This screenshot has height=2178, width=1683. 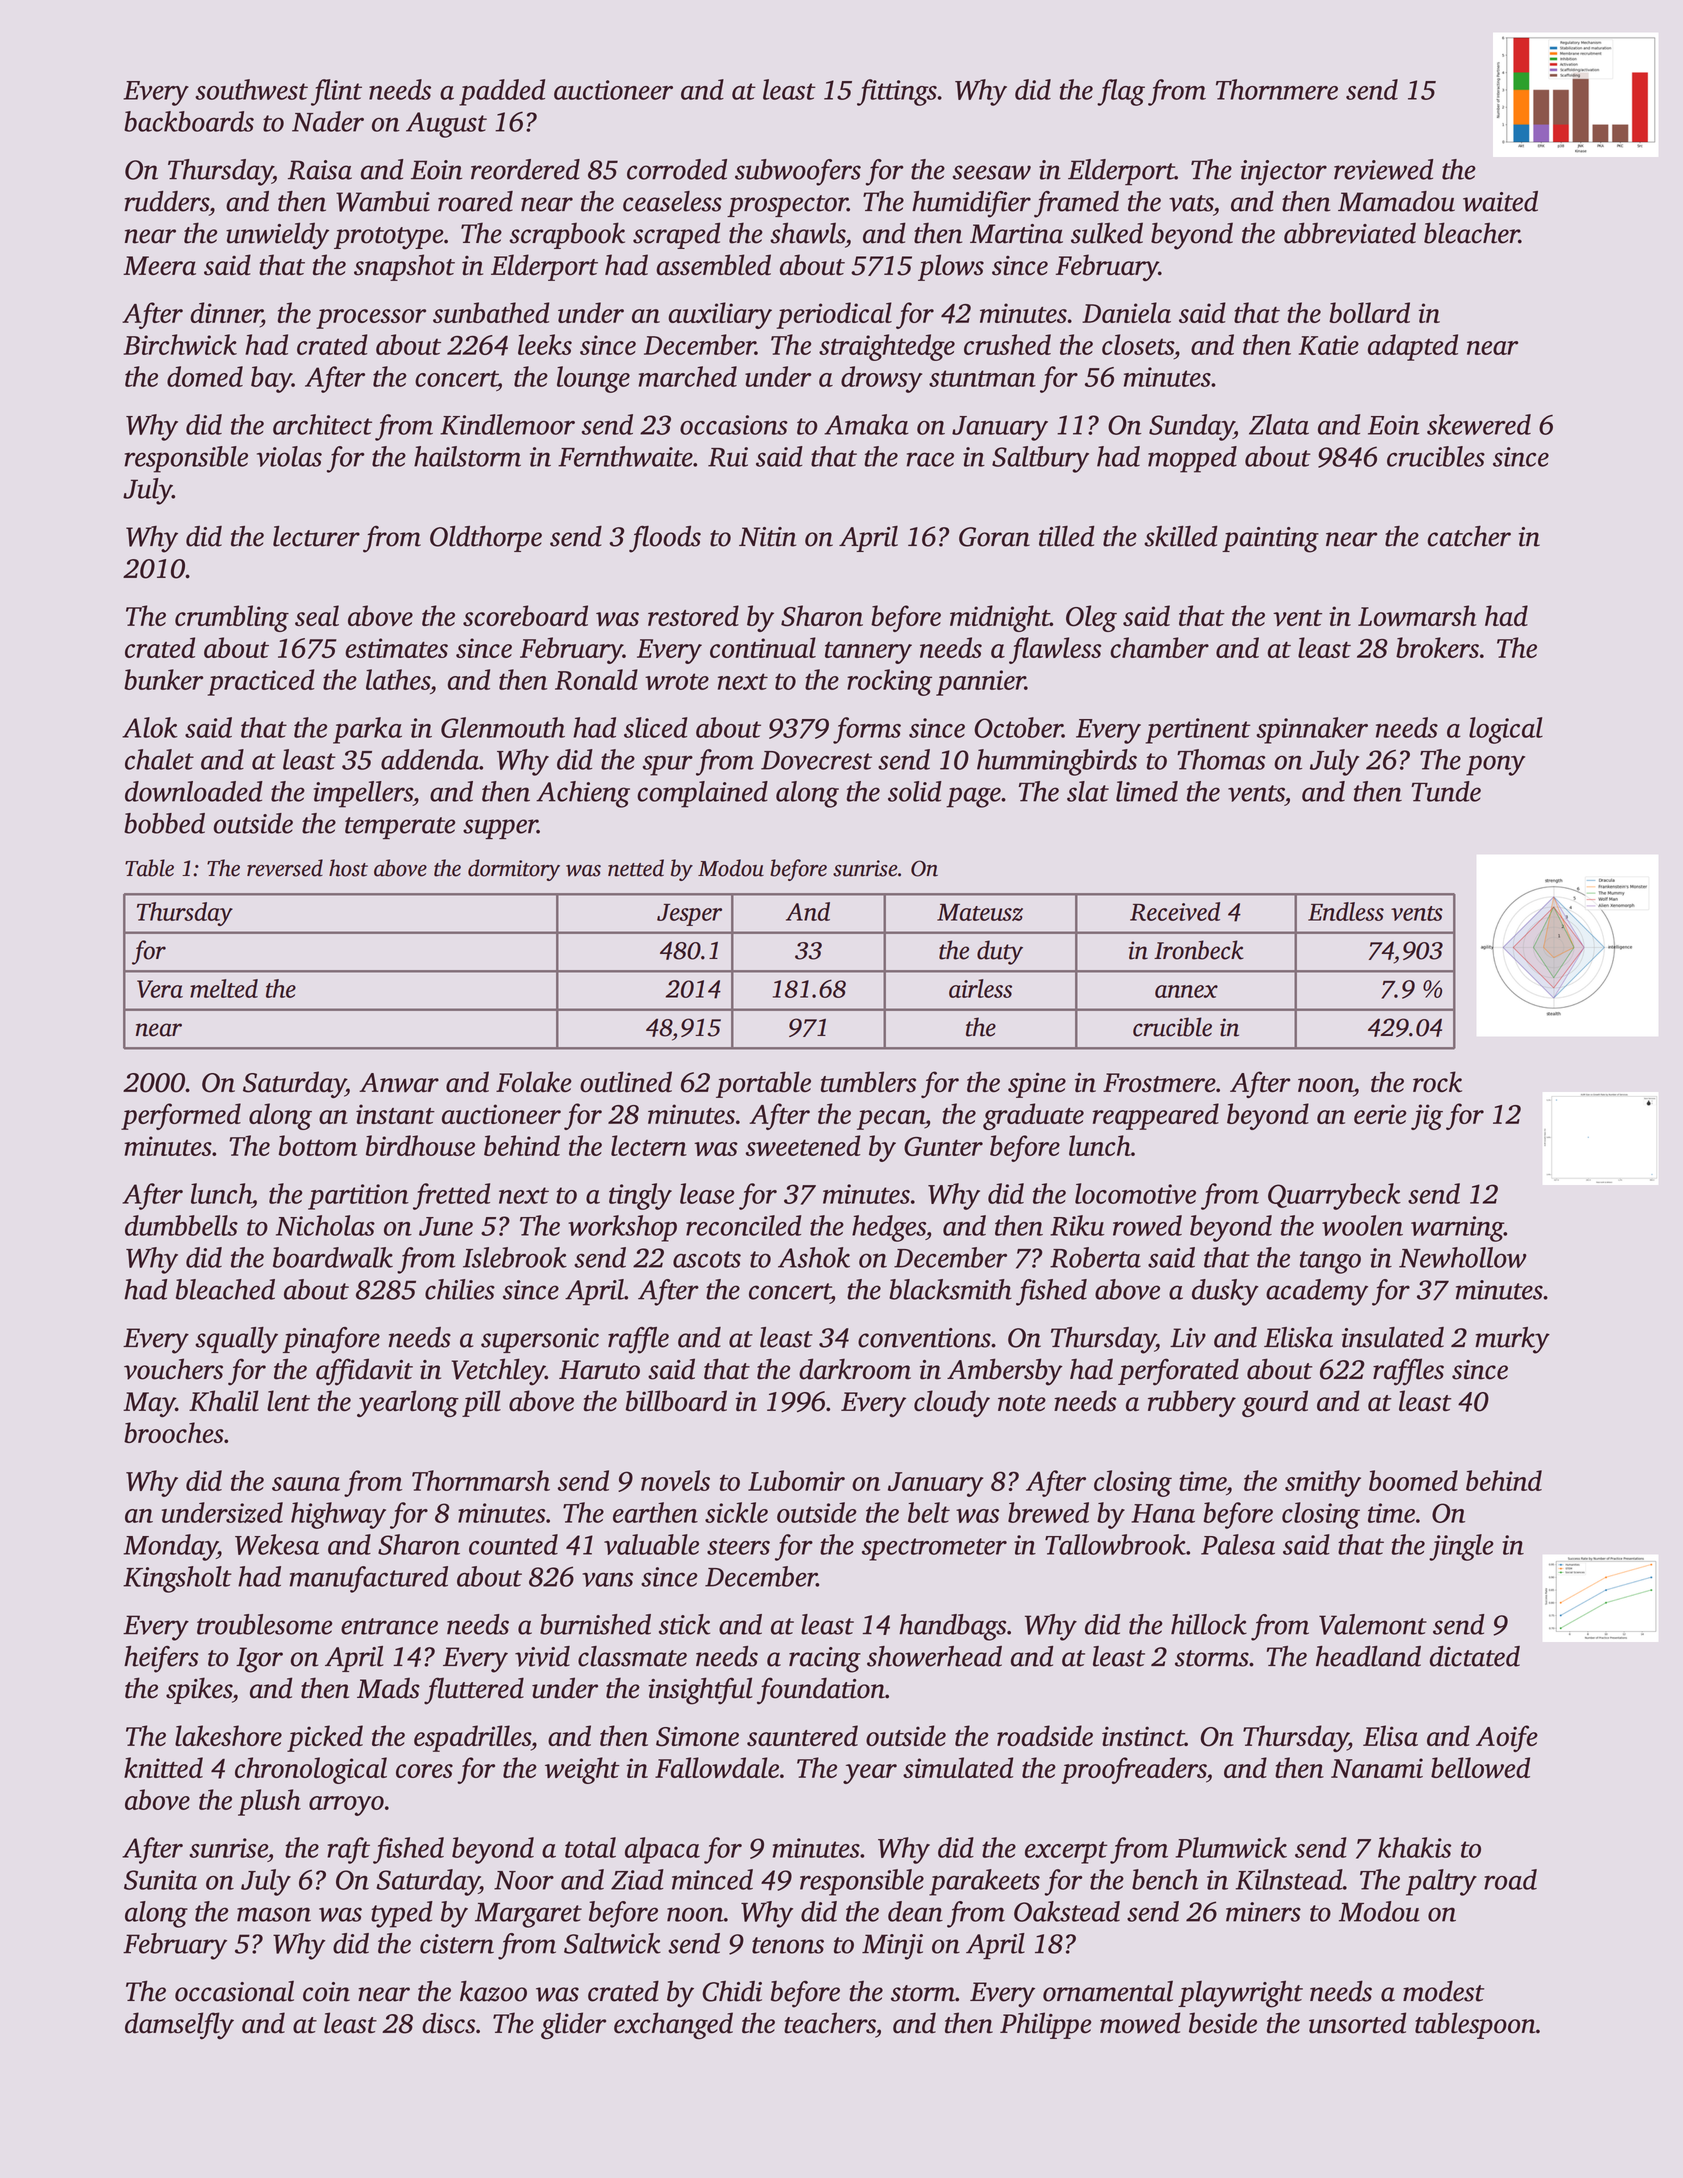 I want to click on brokers, so click(x=1437, y=647).
